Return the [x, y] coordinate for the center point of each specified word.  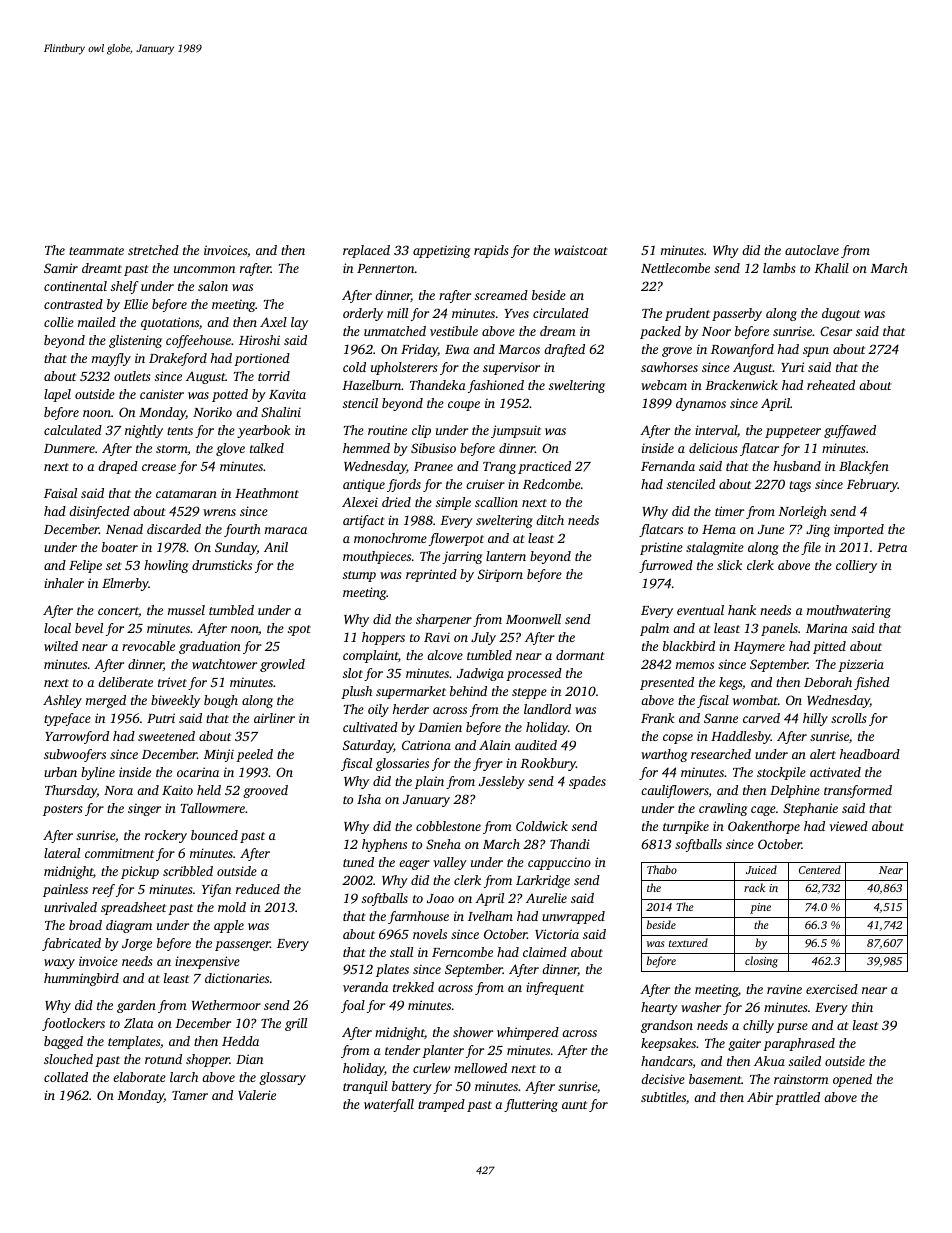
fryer [488, 764]
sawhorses [669, 367]
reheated [831, 385]
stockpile [781, 773]
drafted [564, 350]
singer [144, 809]
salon [213, 286]
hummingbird [81, 979]
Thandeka [438, 385]
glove [230, 449]
